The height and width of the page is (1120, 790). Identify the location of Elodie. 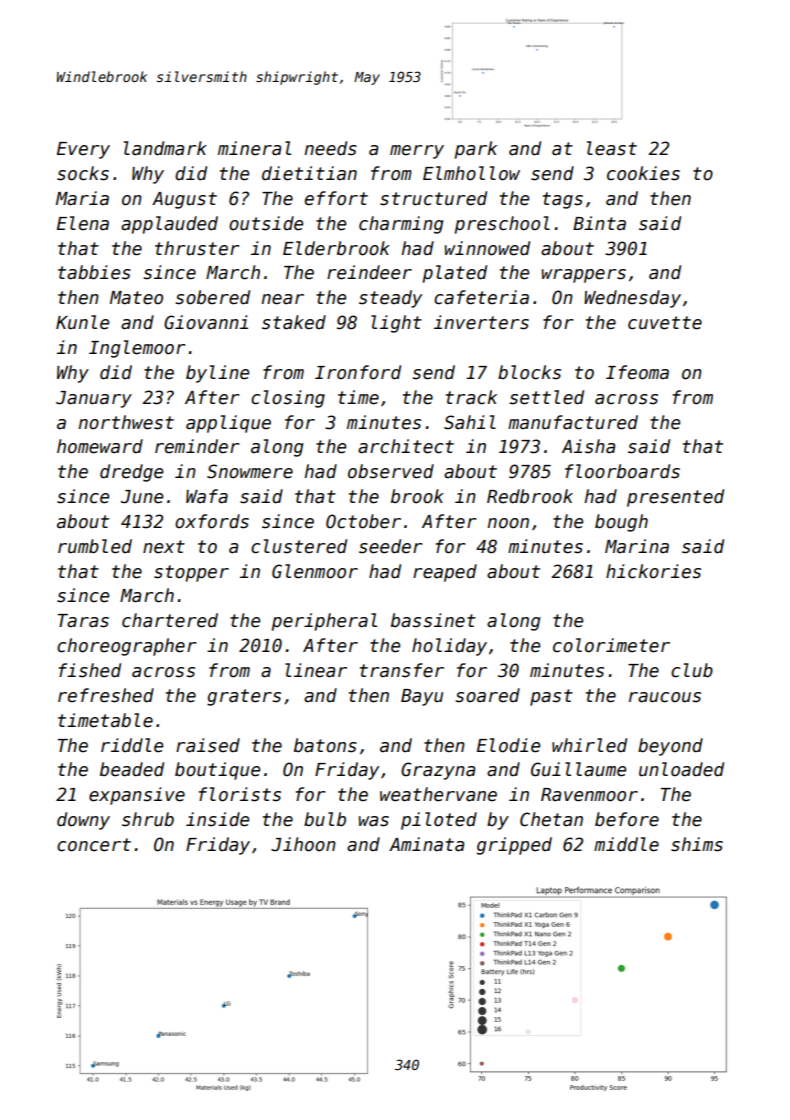
(508, 745).
